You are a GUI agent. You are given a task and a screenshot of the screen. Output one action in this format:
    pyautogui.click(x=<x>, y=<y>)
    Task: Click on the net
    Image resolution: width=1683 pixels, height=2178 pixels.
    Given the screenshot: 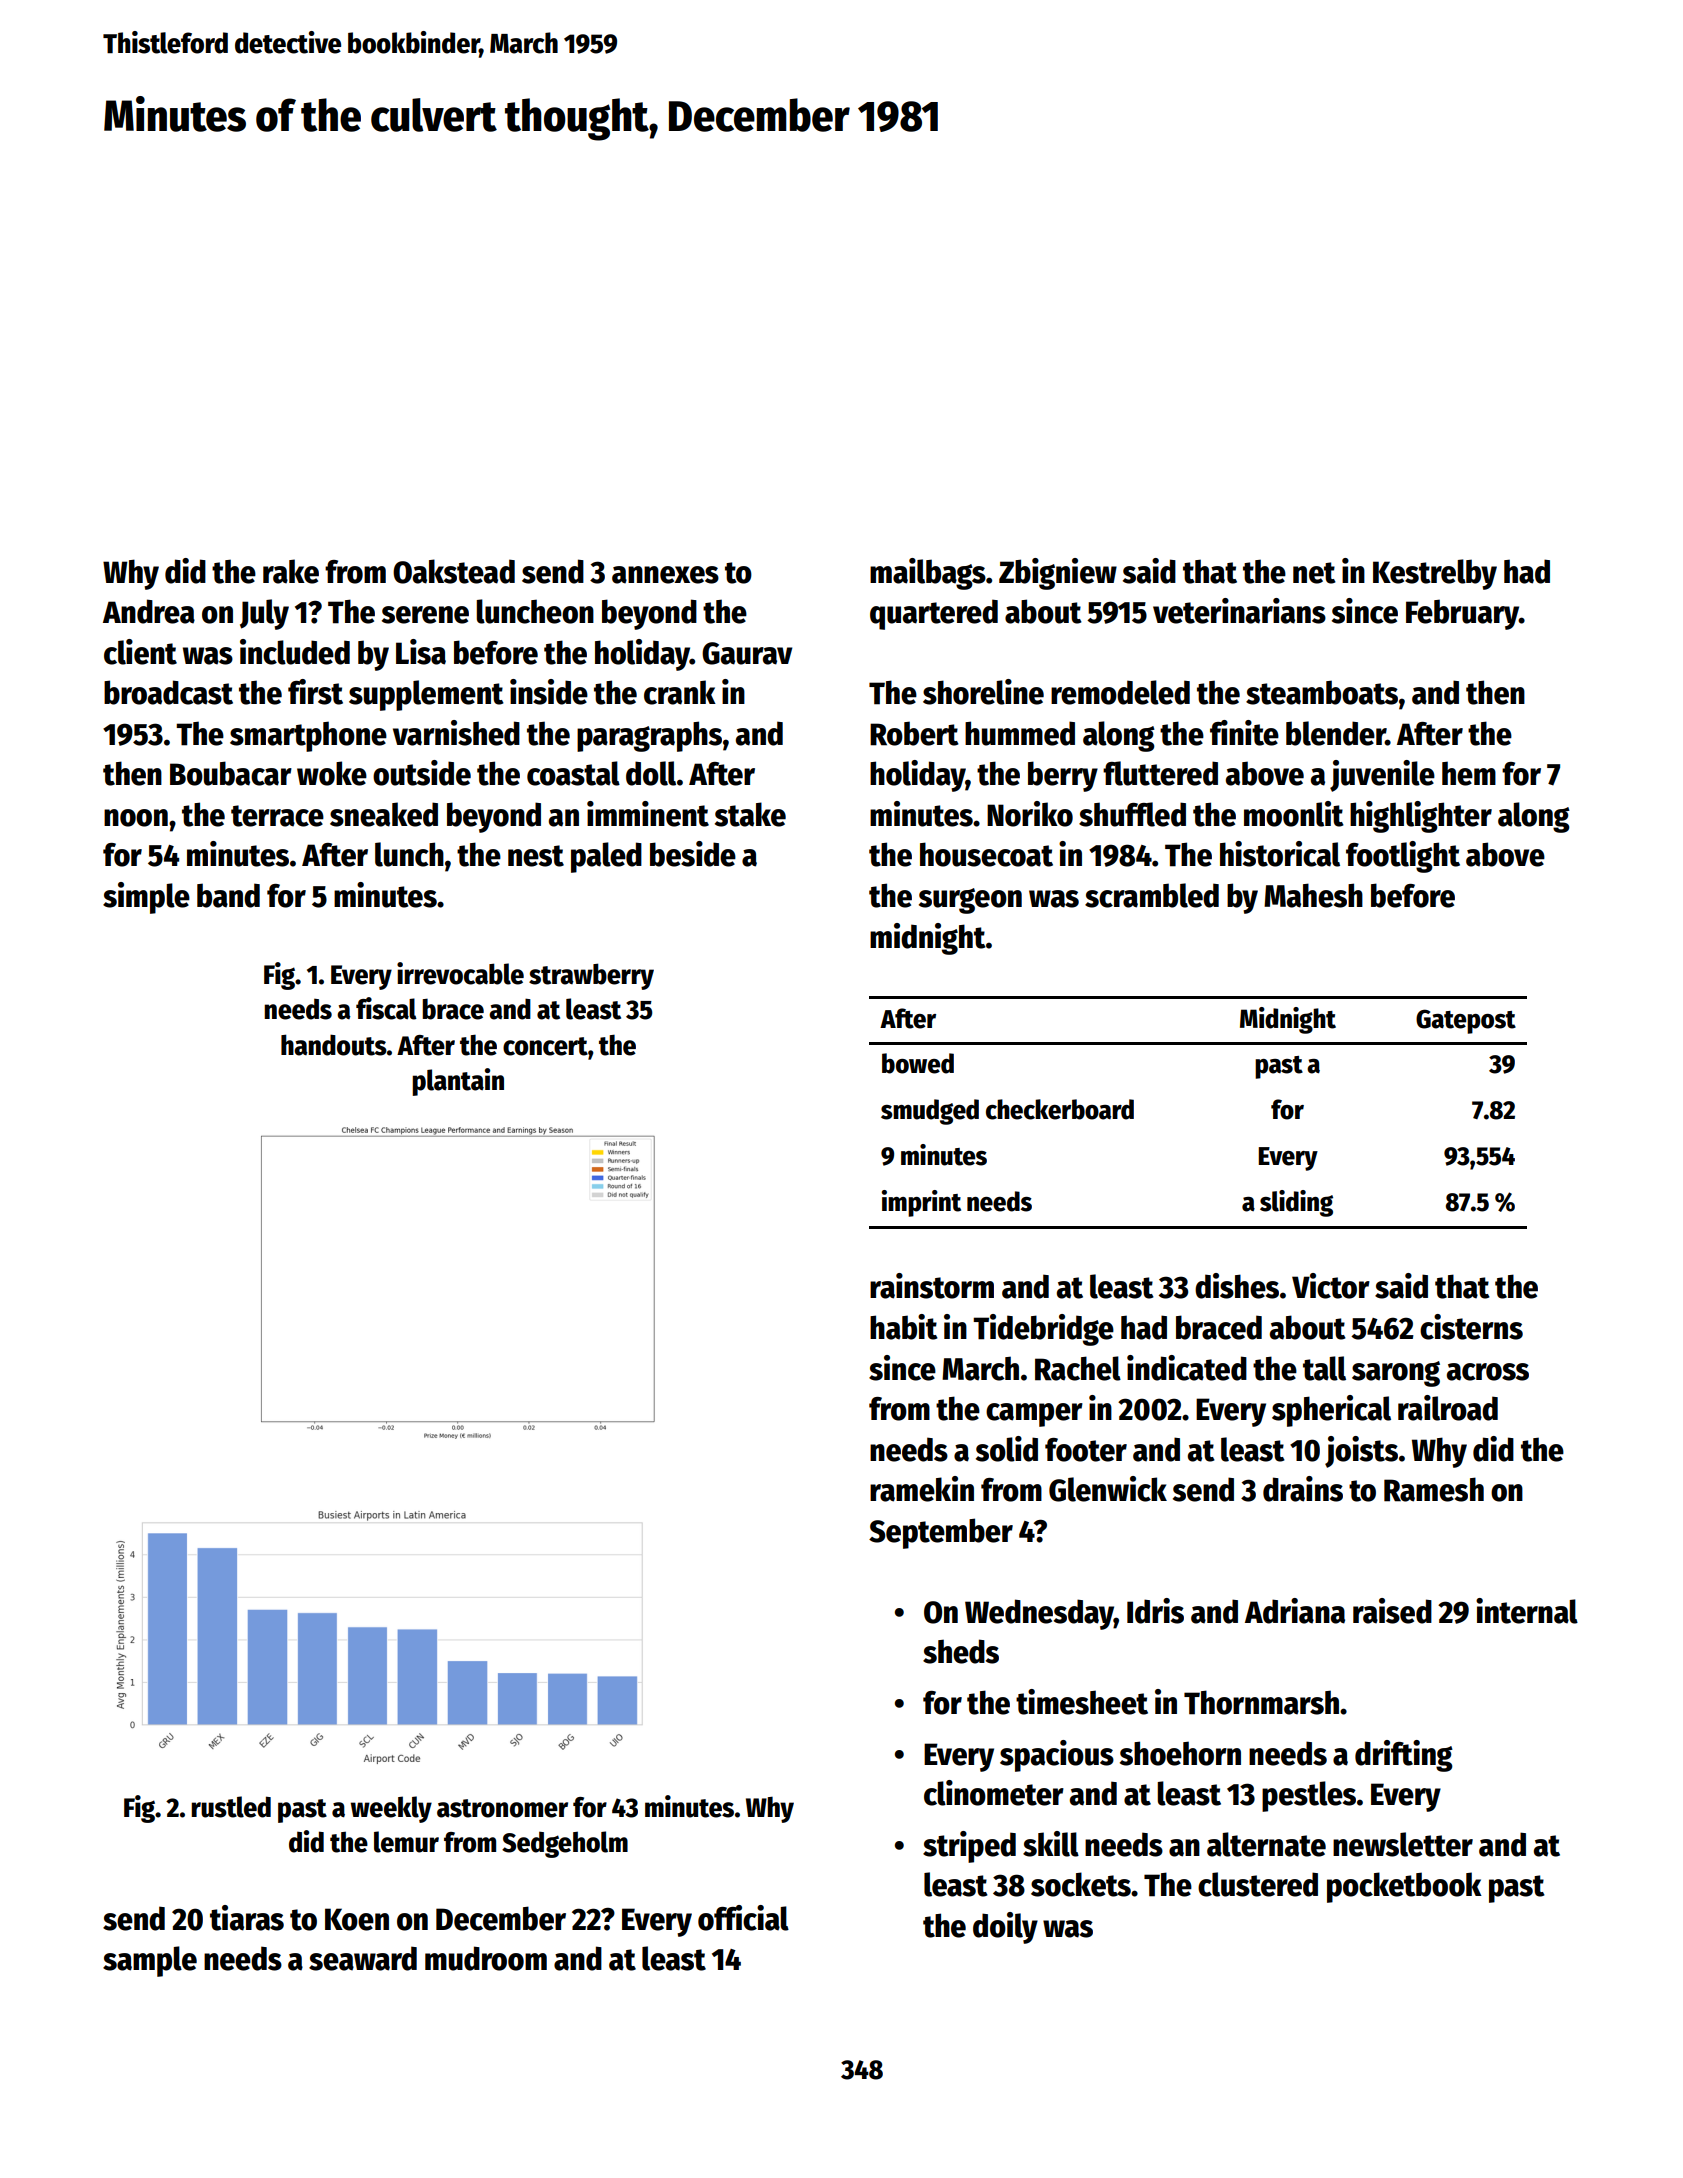 What is the action you would take?
    pyautogui.click(x=1314, y=573)
